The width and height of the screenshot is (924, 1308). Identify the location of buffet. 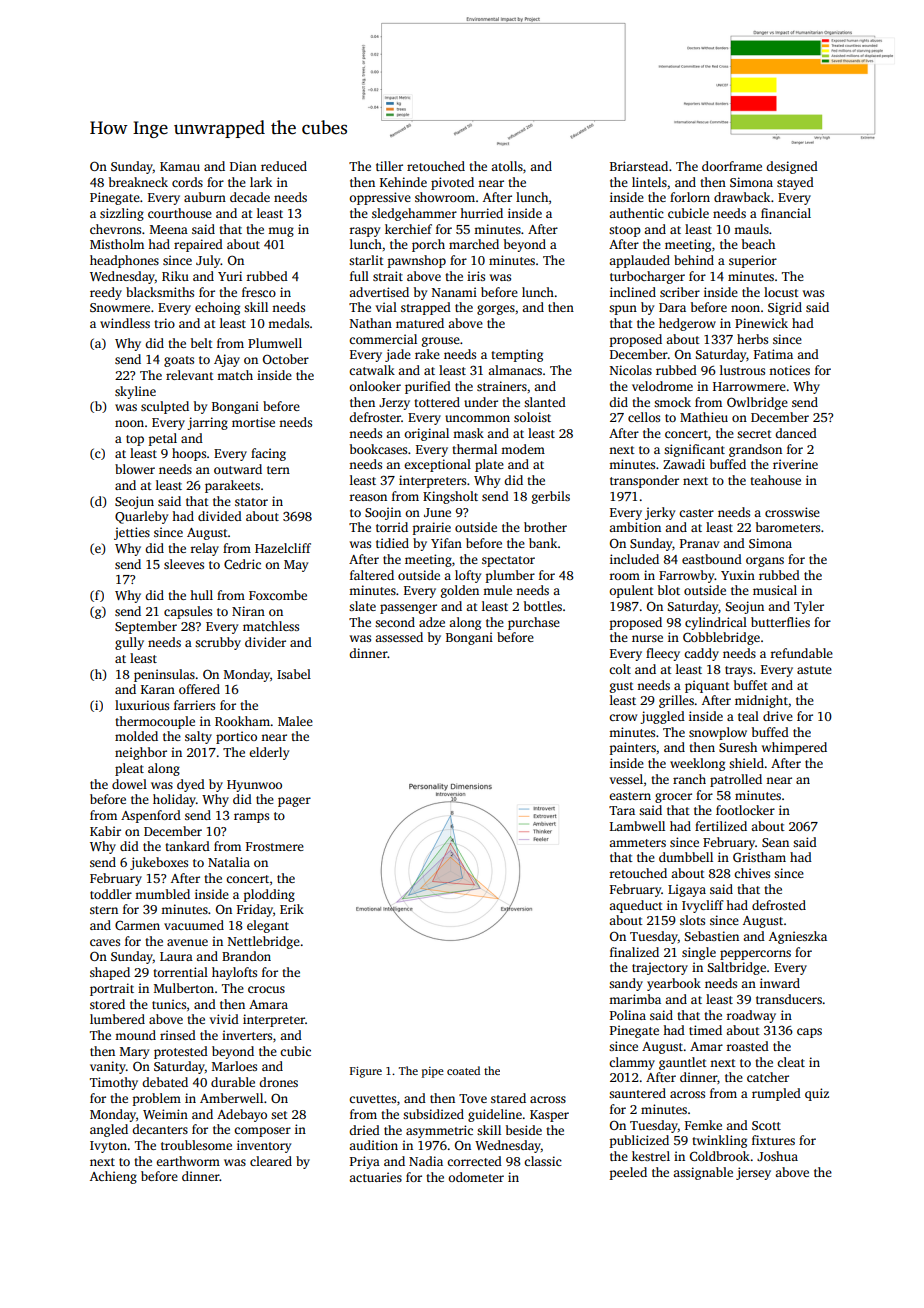
(751, 685).
